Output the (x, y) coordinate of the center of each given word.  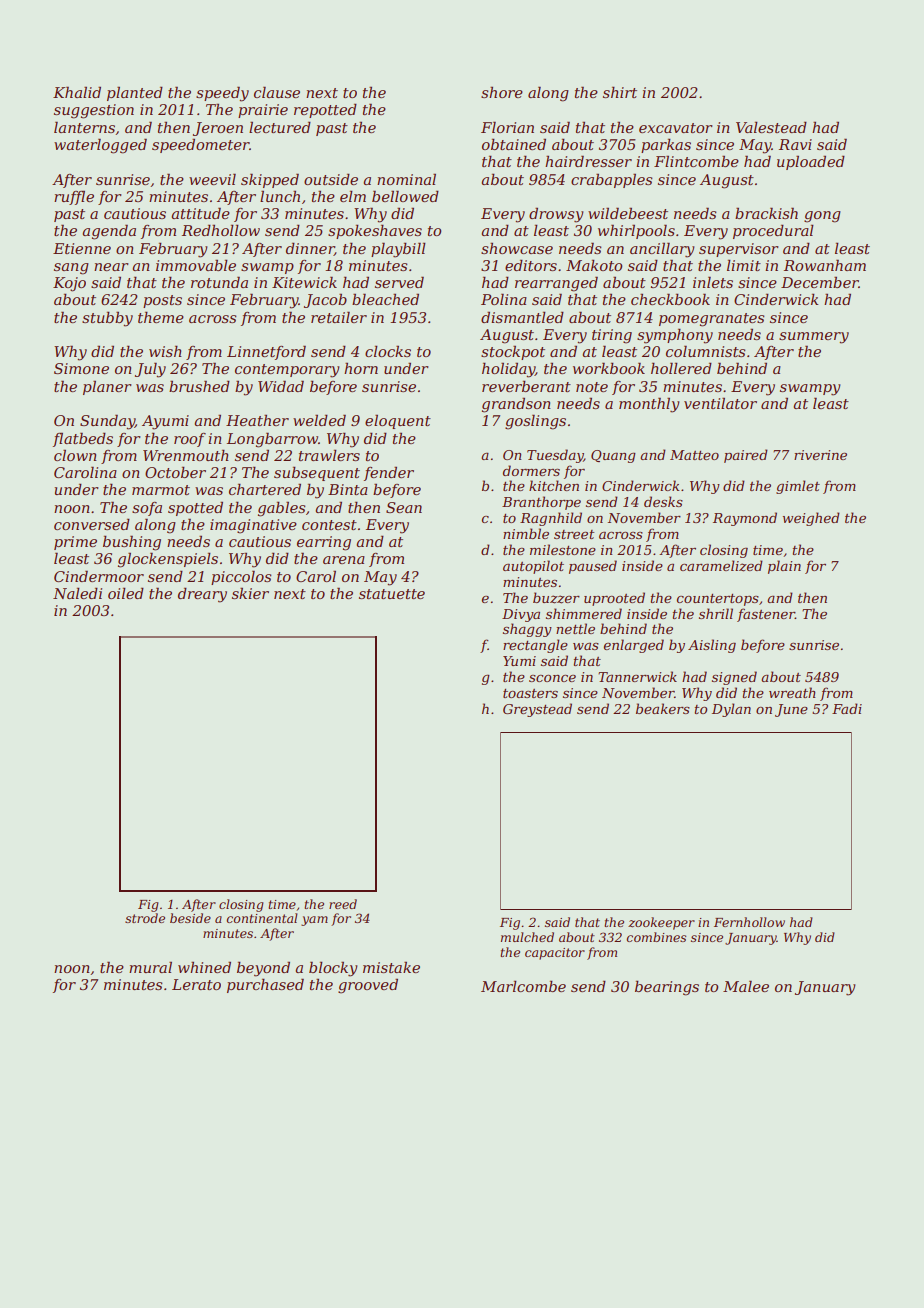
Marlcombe (523, 986)
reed (343, 904)
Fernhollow (749, 922)
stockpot (513, 352)
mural (150, 967)
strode (145, 918)
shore (502, 92)
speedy (222, 94)
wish (165, 351)
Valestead (771, 127)
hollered (681, 368)
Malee (746, 986)
